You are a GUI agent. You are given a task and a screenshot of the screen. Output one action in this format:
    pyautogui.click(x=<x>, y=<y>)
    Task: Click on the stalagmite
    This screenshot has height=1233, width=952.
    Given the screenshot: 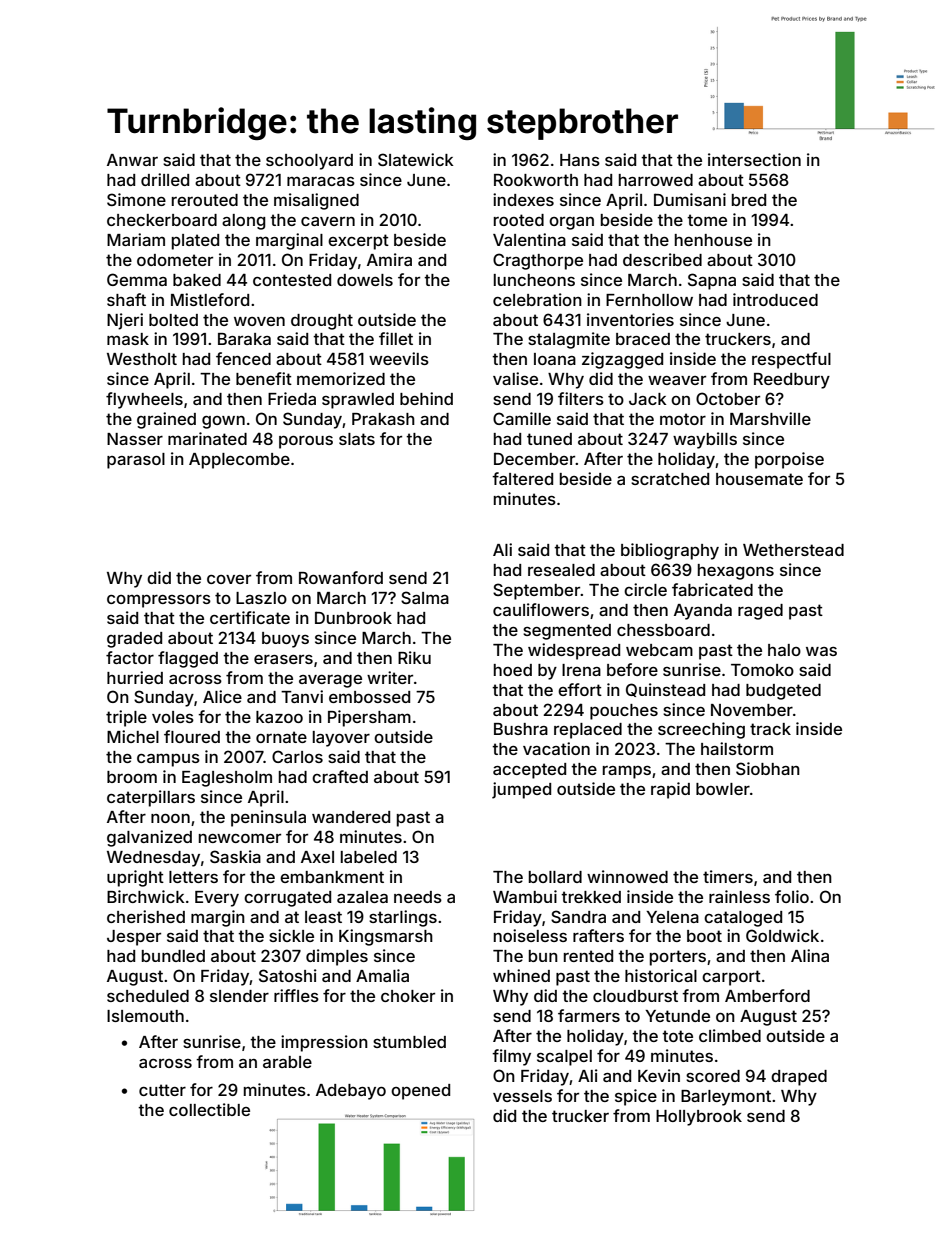 What is the action you would take?
    pyautogui.click(x=569, y=340)
